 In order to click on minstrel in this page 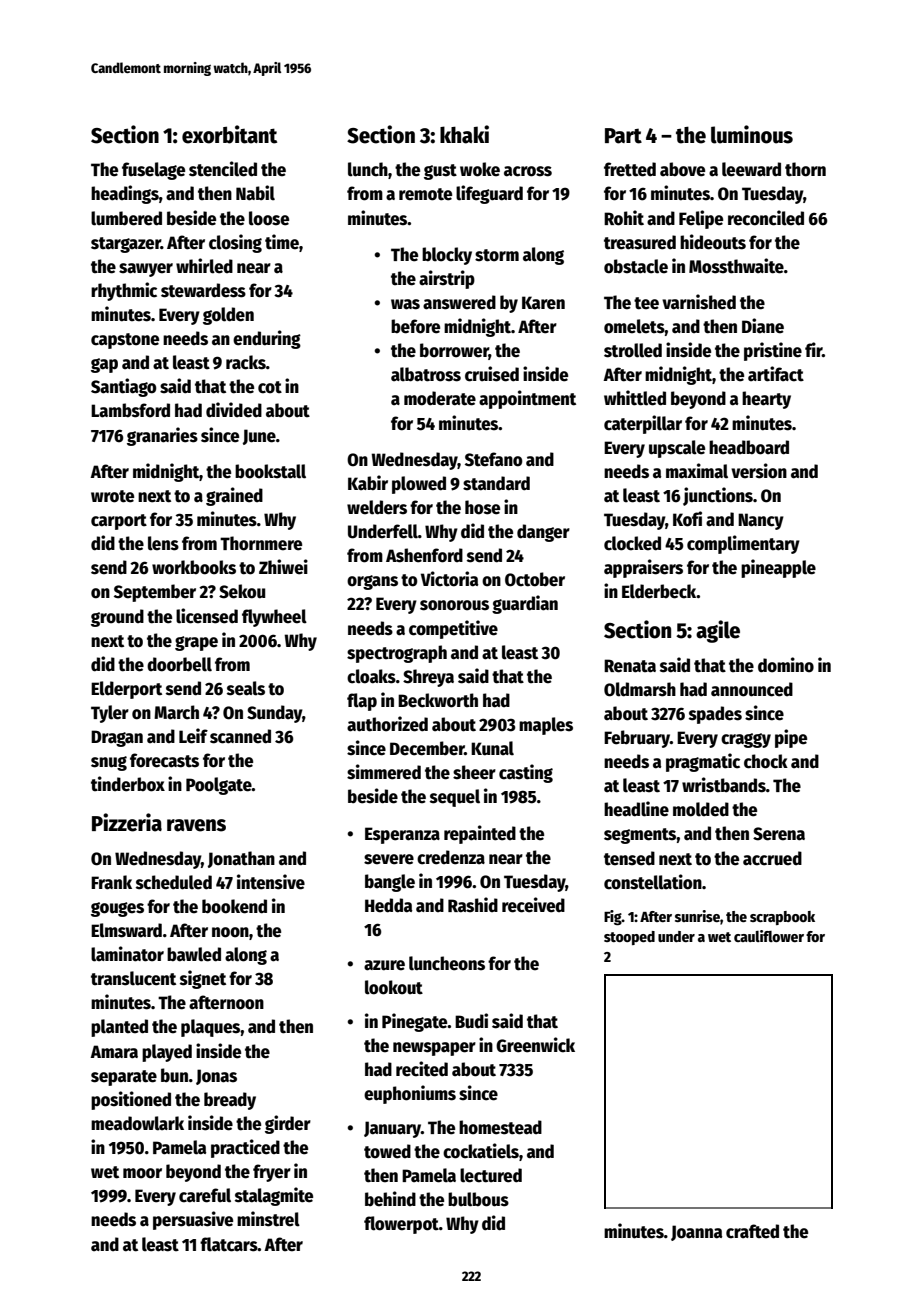, I will do `click(268, 1219)`.
